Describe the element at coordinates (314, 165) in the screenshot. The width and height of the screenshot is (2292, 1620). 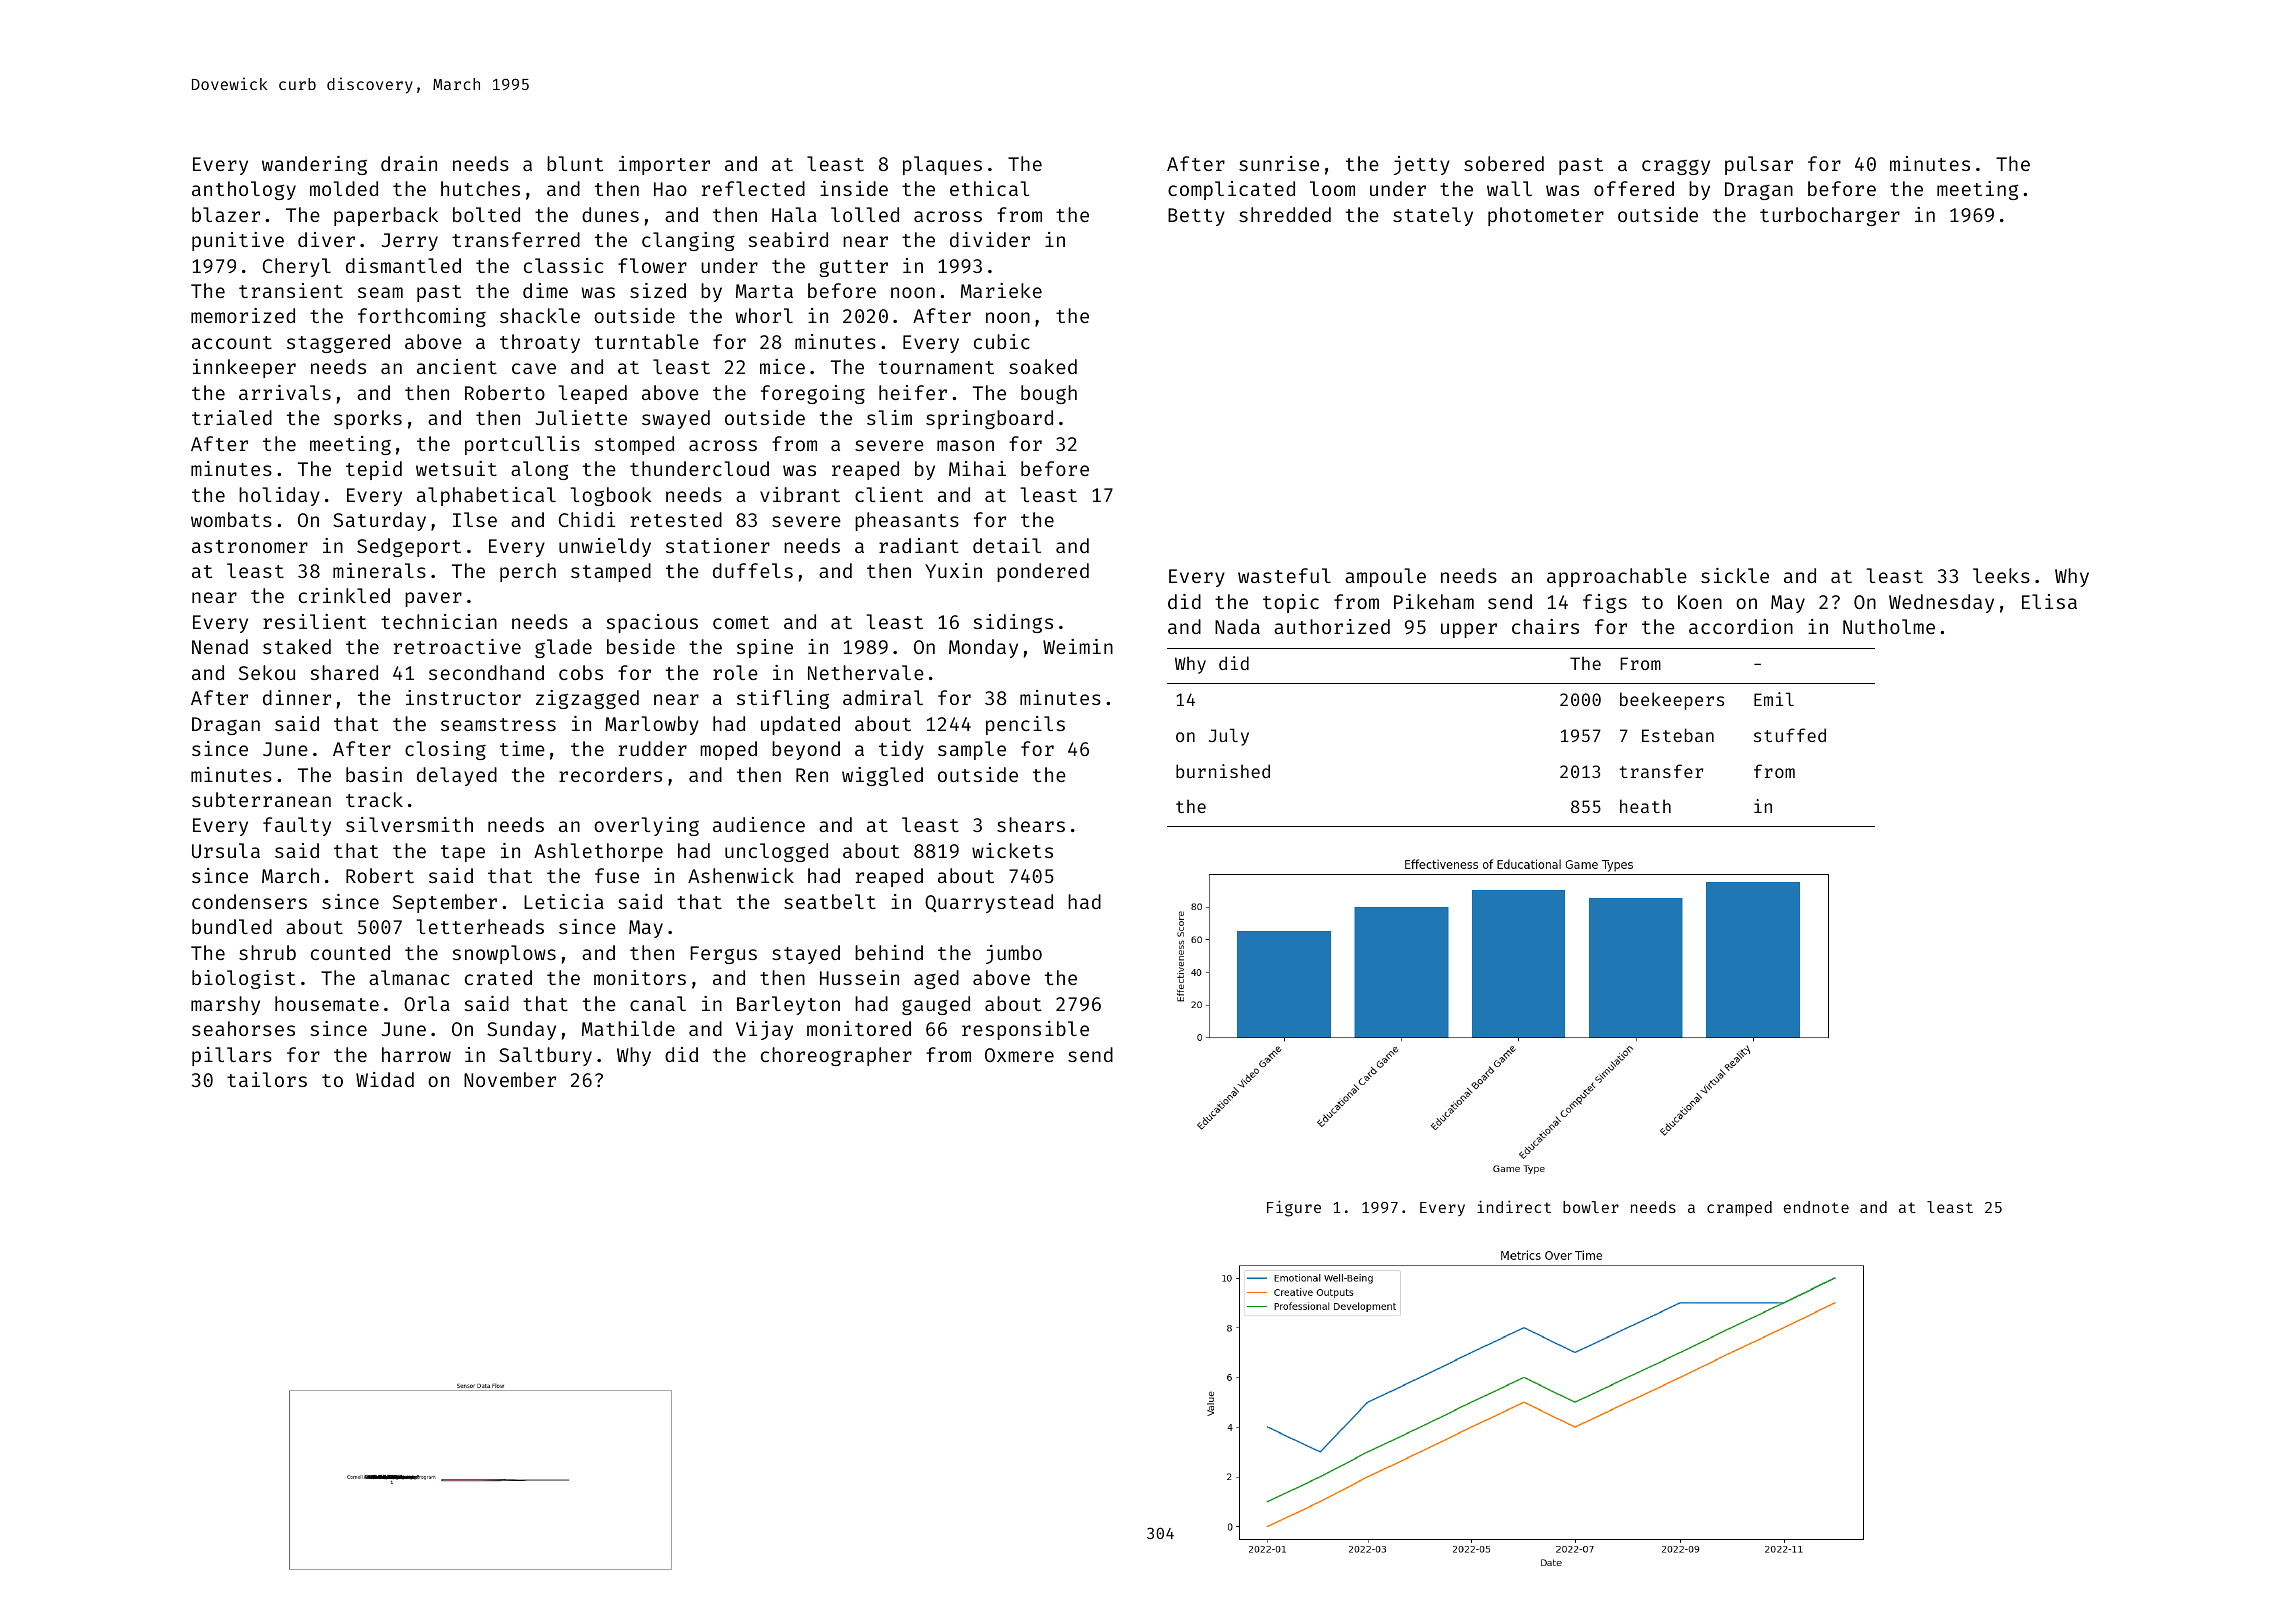
I see `wandering` at that location.
